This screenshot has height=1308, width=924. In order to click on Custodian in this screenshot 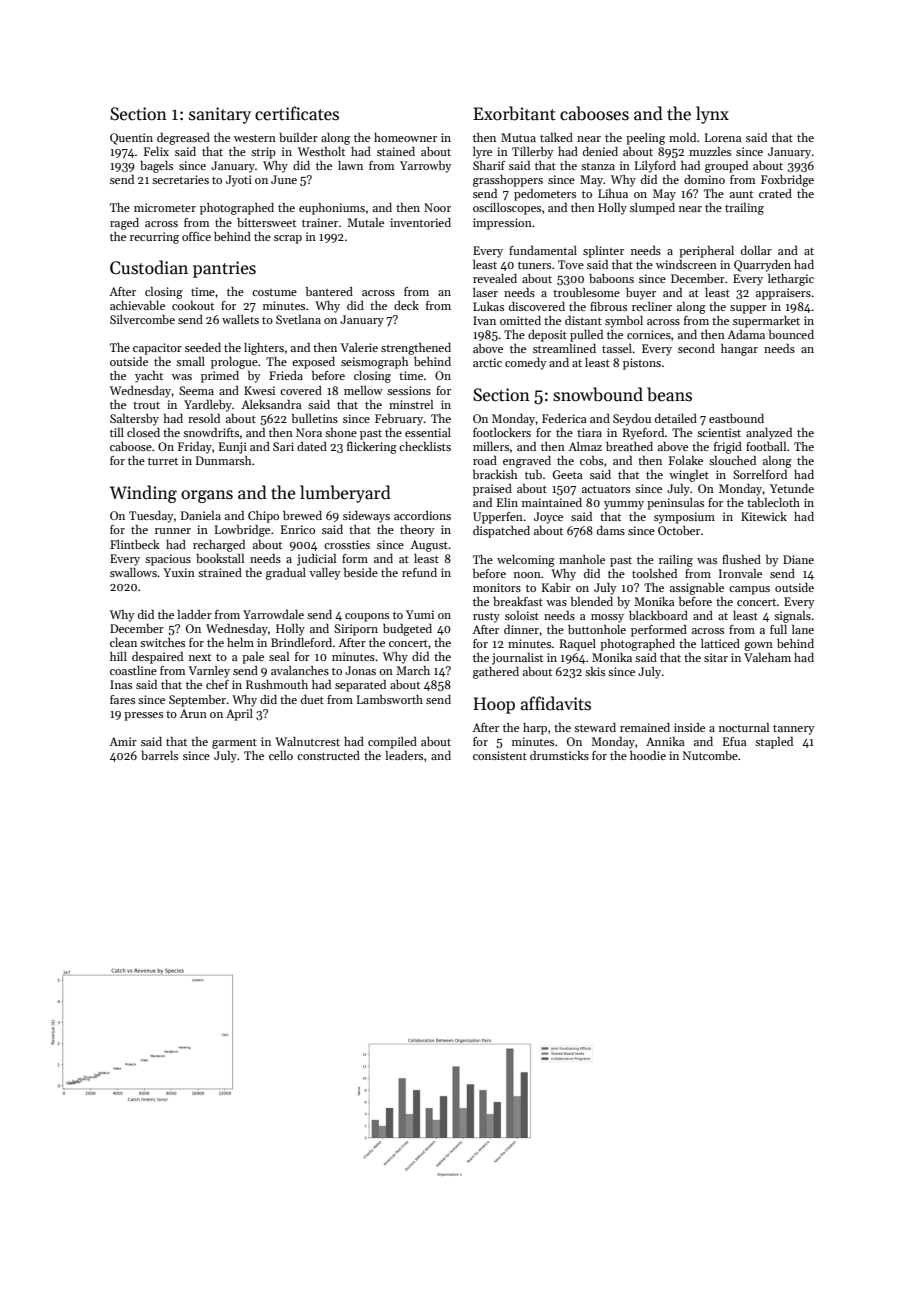, I will do `click(149, 267)`.
